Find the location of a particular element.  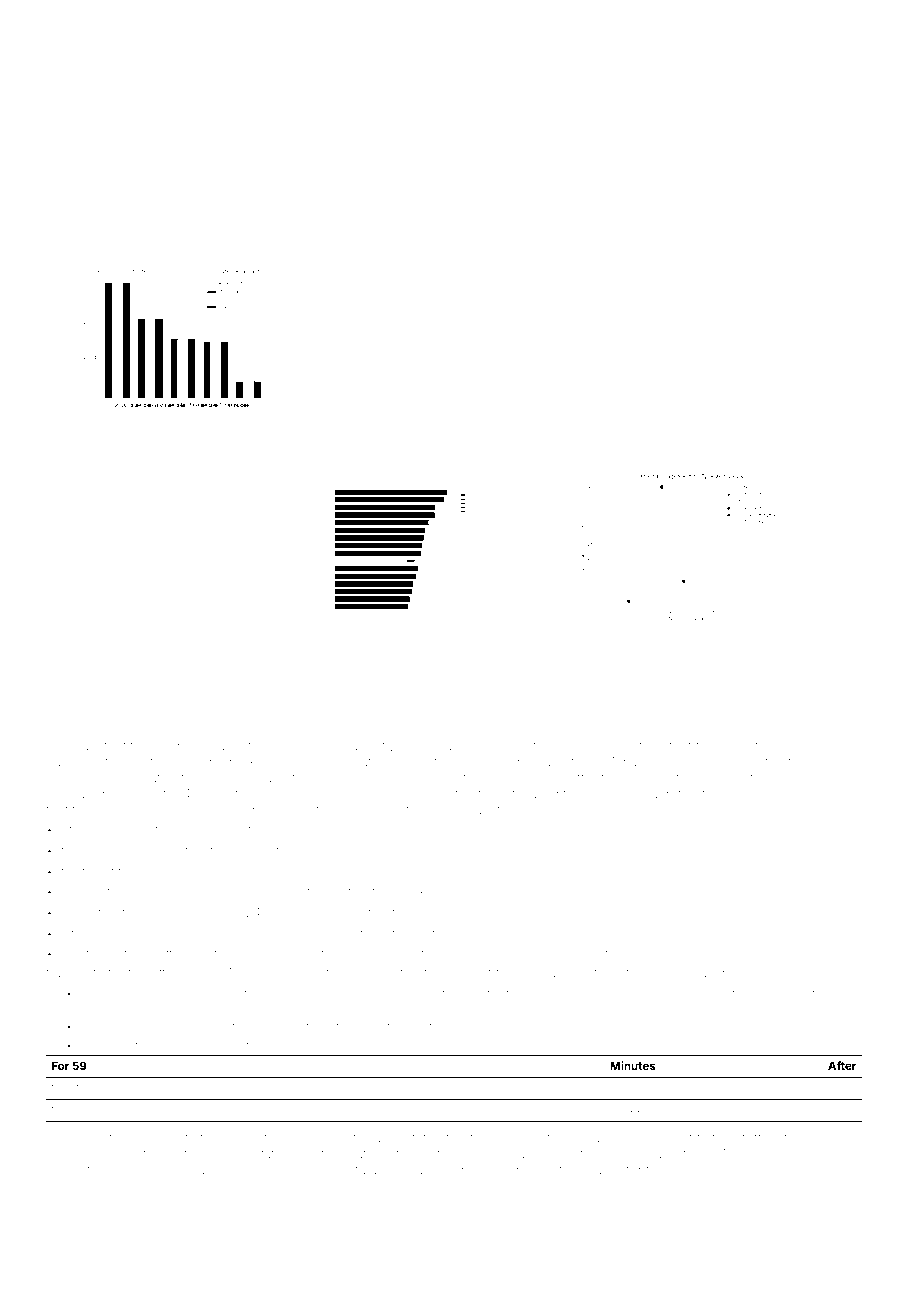

stubborn is located at coordinates (110, 850).
